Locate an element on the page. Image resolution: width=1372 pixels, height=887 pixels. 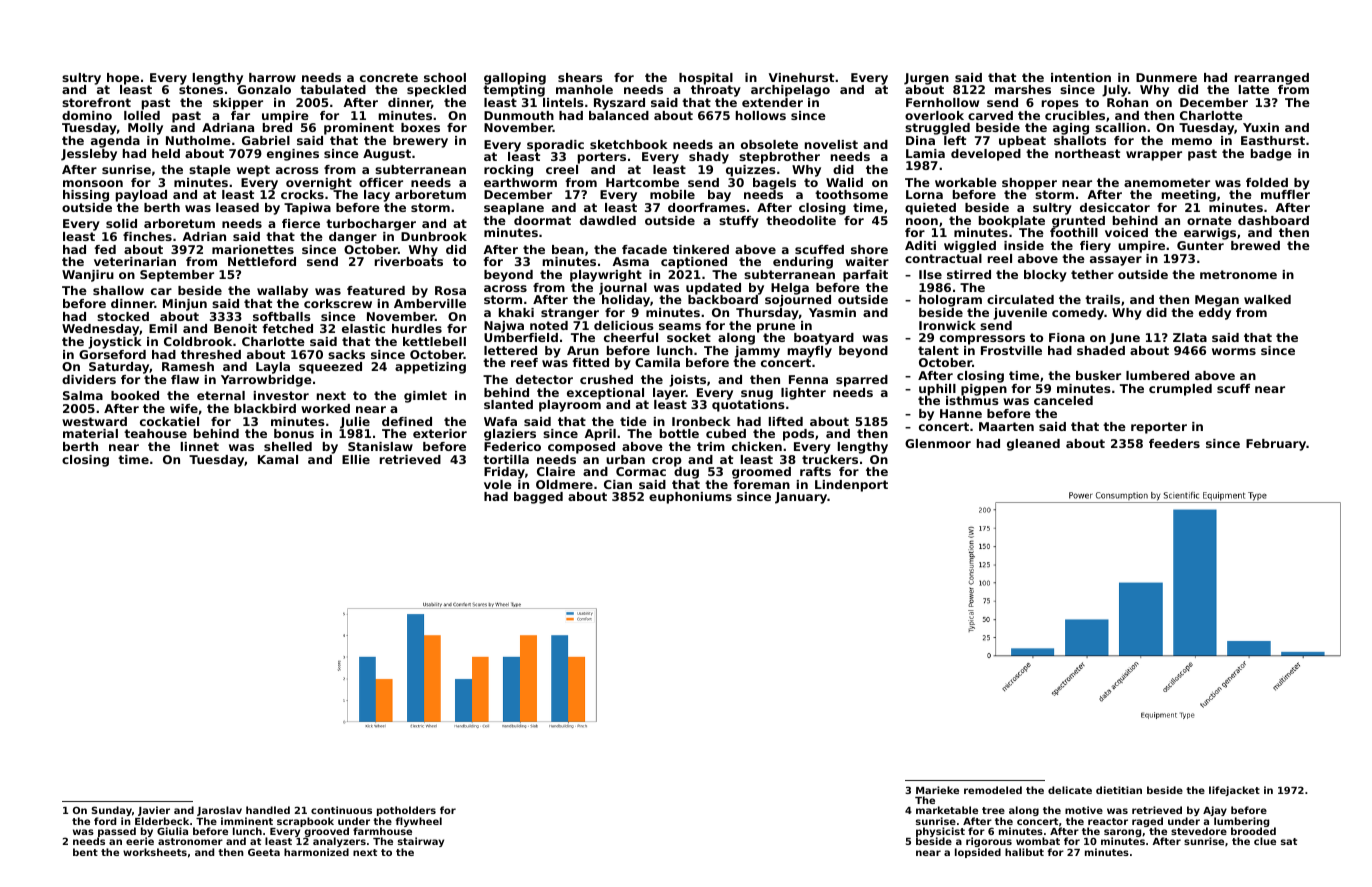
rearranged is located at coordinates (1272, 79).
